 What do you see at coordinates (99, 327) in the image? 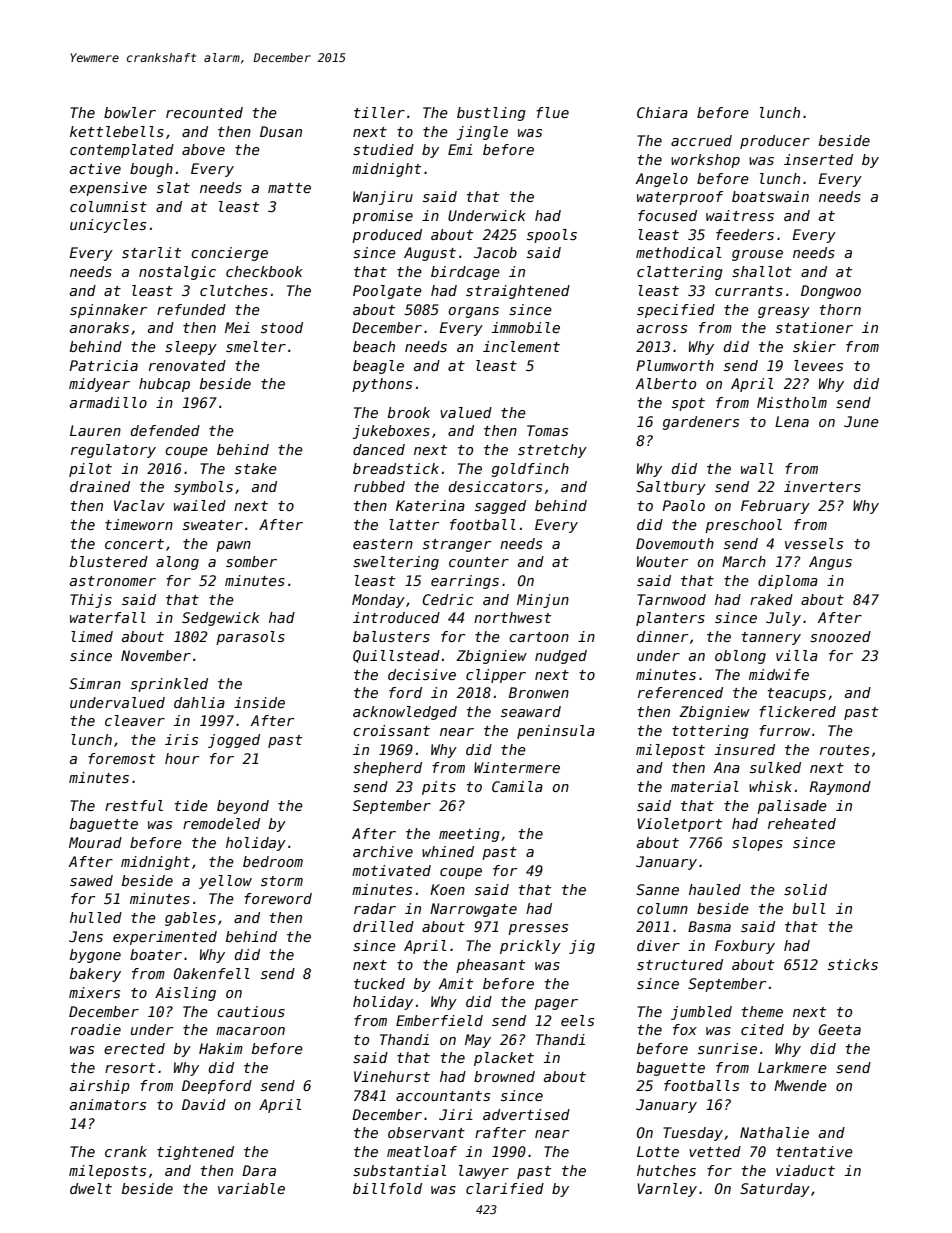
I see `anoraks` at bounding box center [99, 327].
